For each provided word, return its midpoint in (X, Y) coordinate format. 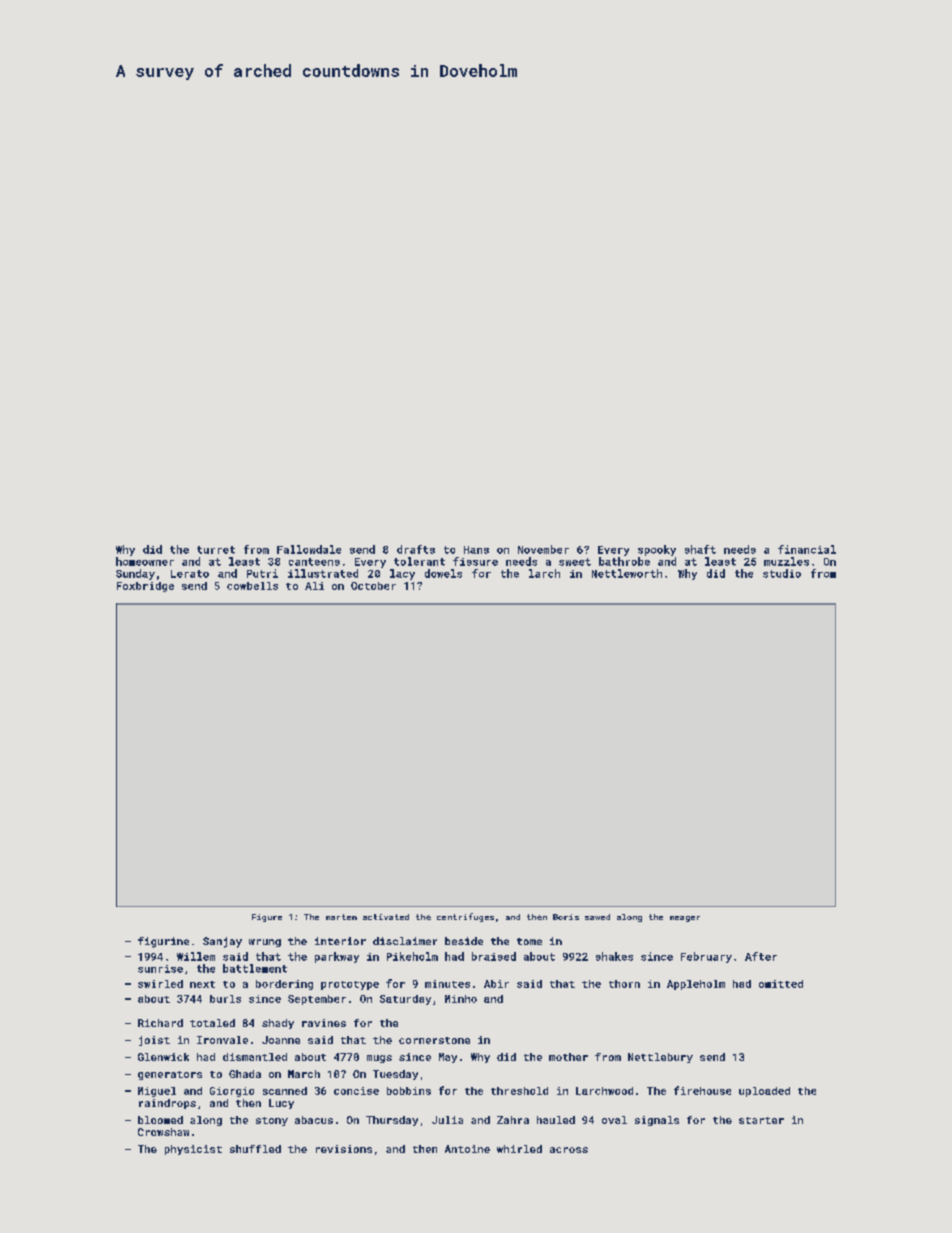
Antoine (467, 1149)
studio (782, 573)
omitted (781, 984)
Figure (267, 918)
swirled (160, 984)
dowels (443, 573)
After (761, 956)
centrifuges (465, 917)
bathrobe (624, 561)
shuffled (255, 1149)
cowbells (252, 586)
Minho (461, 999)
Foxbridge (145, 587)
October (373, 586)
